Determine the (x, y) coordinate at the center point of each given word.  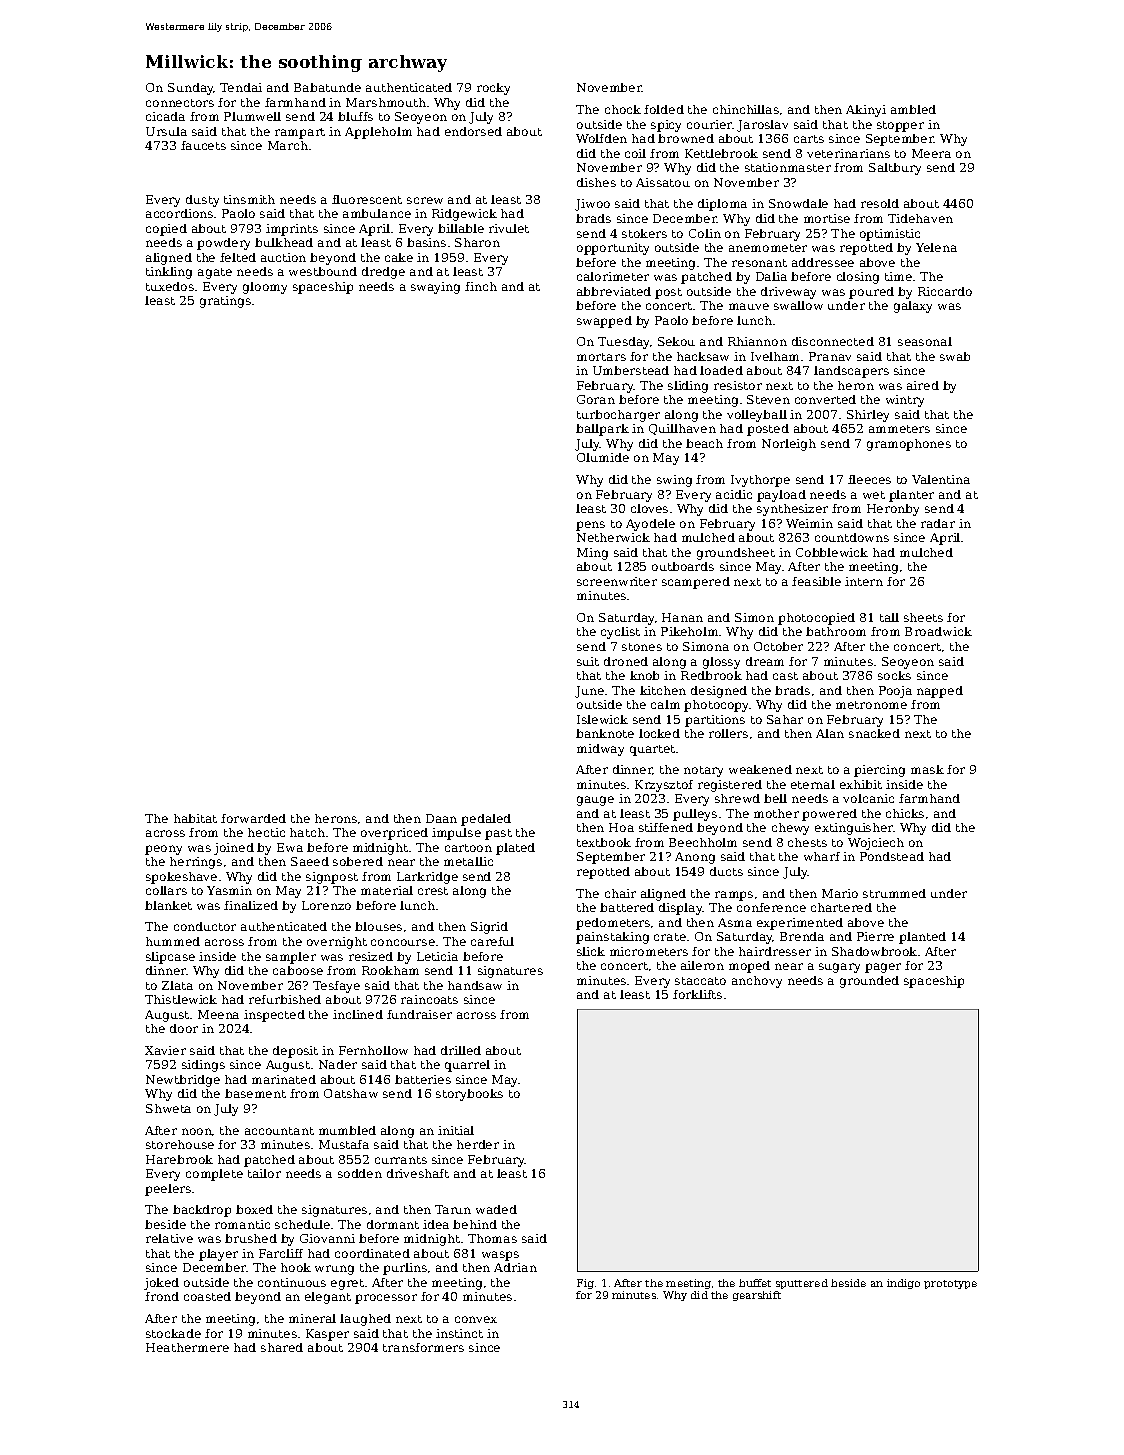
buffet (755, 1283)
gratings (225, 302)
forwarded (253, 818)
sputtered (802, 1284)
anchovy (757, 982)
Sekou (676, 341)
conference (771, 907)
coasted (207, 1296)
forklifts (697, 994)
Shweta (168, 1108)
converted (825, 399)
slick (591, 951)
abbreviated (614, 291)
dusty (202, 201)
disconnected (833, 341)
